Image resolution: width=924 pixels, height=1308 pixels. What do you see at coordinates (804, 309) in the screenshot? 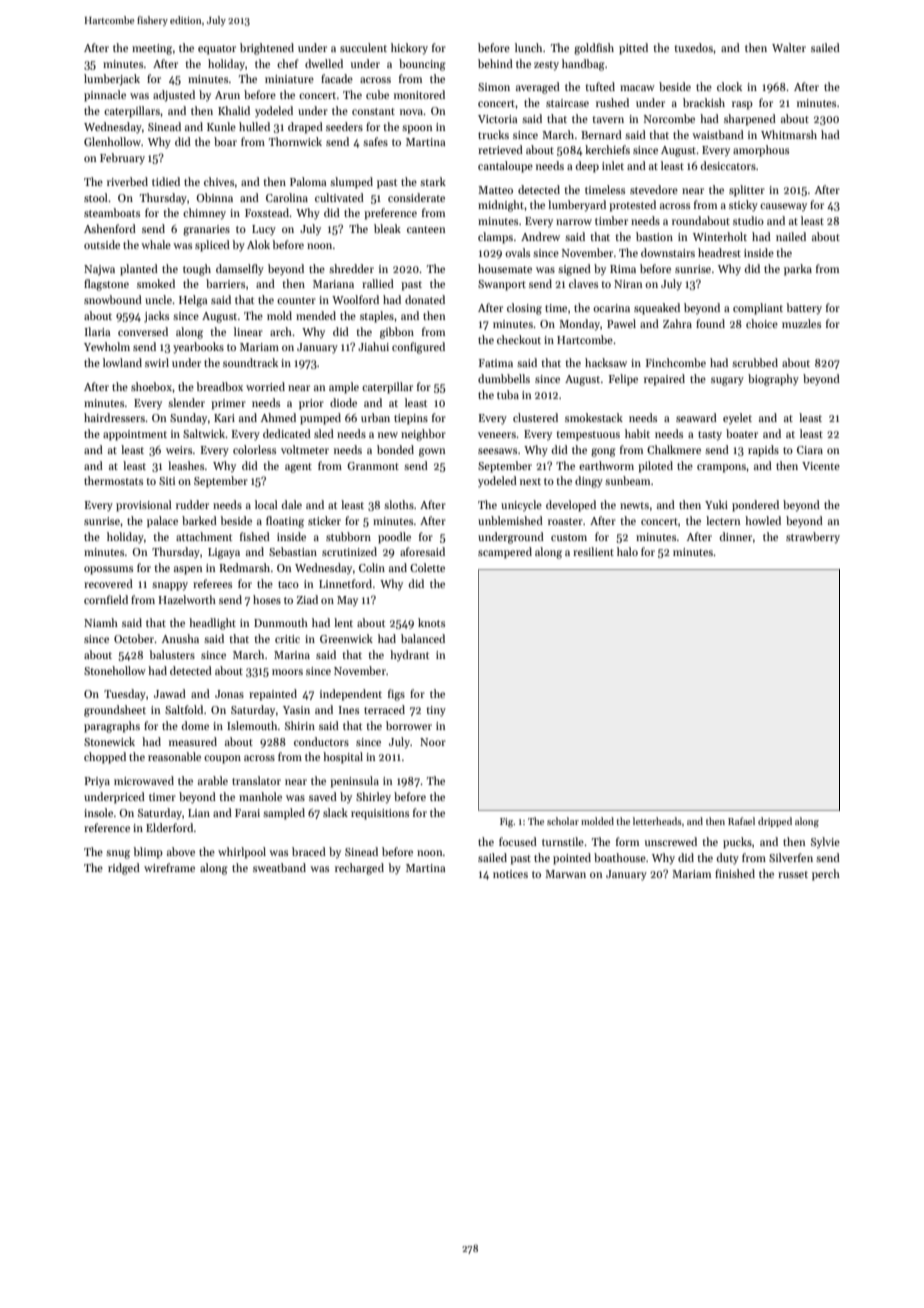
I see `battery` at bounding box center [804, 309].
